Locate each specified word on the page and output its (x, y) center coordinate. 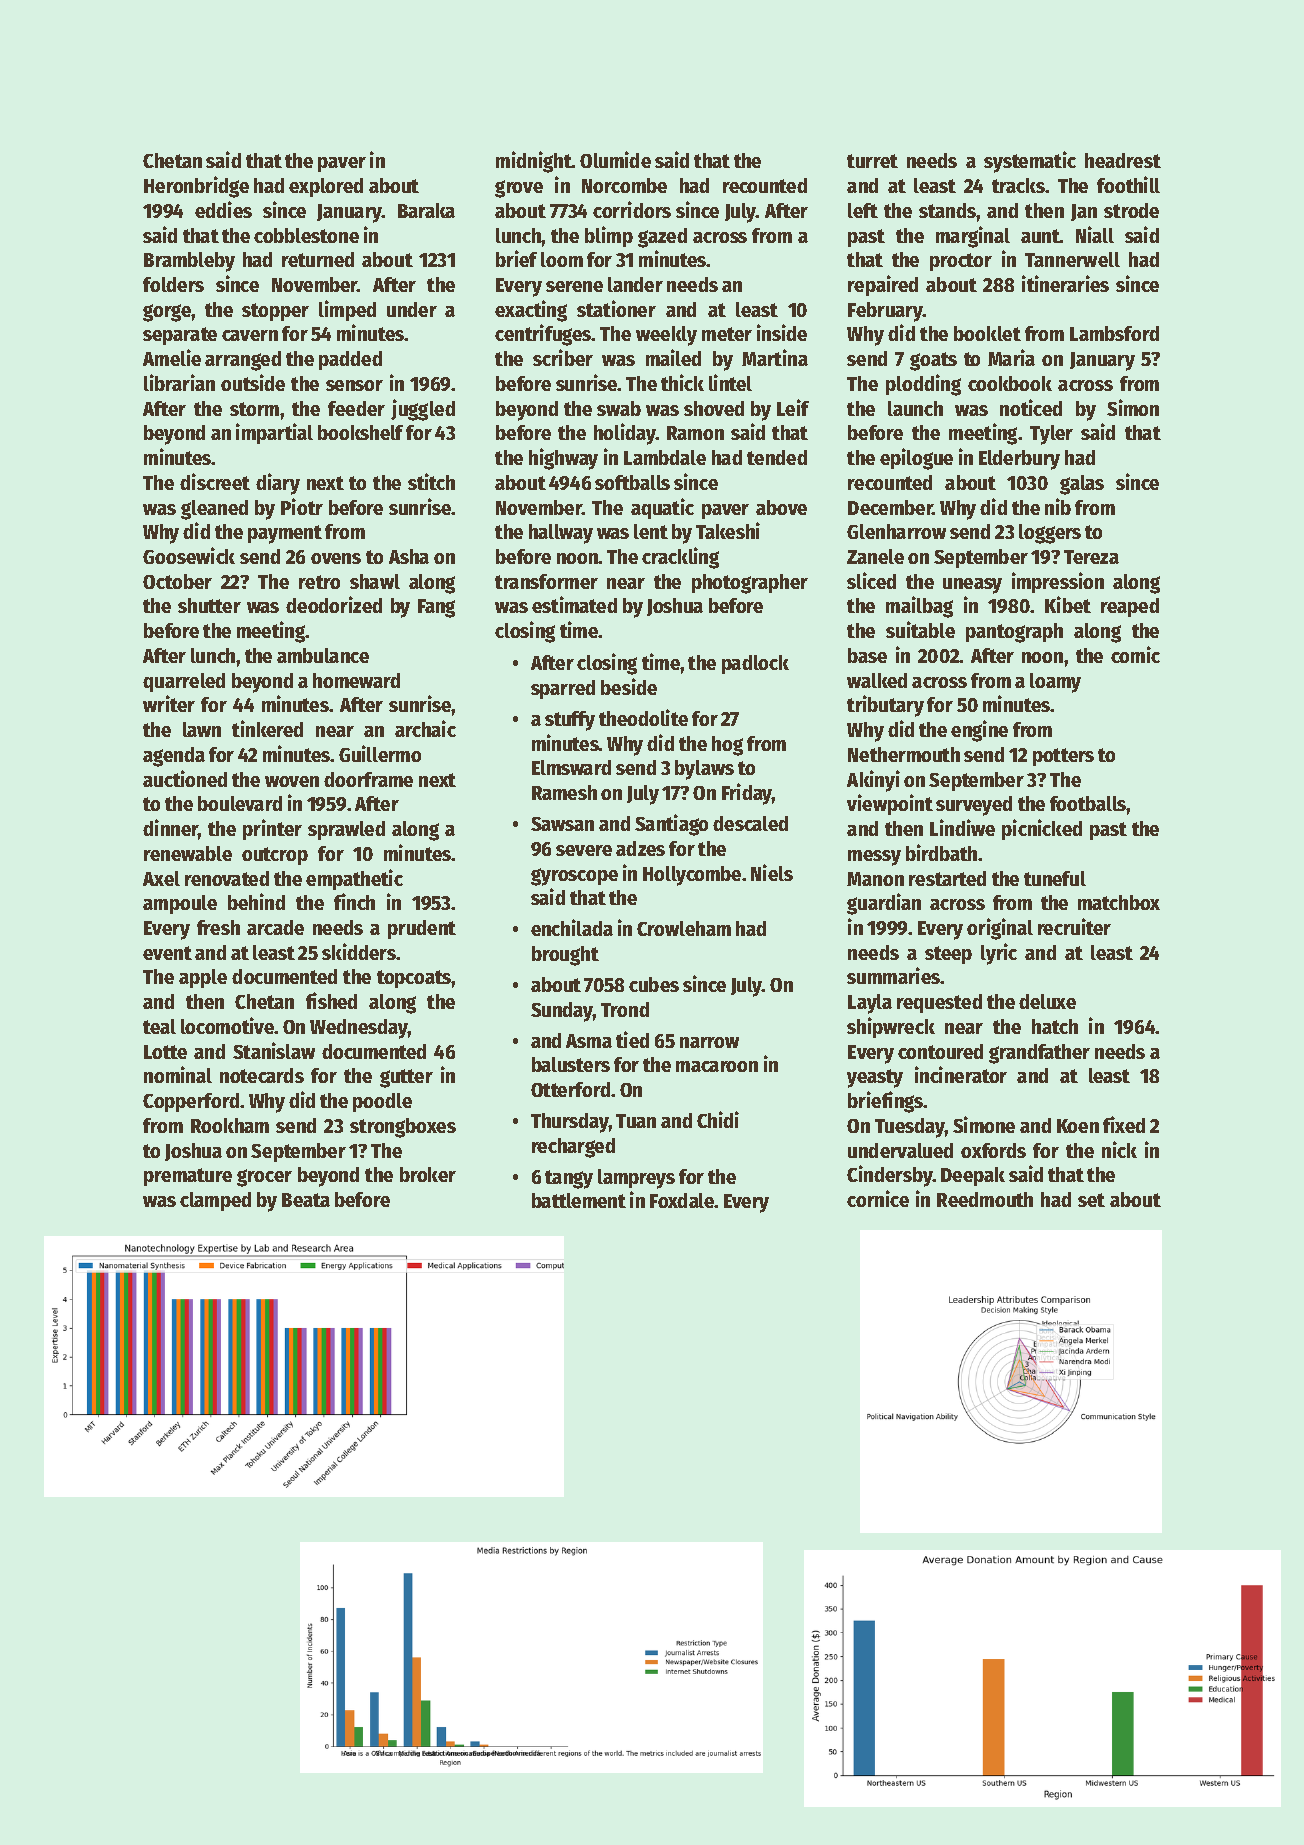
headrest (1123, 160)
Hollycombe (692, 876)
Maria (1011, 357)
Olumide (615, 159)
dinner (171, 829)
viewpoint (890, 804)
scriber (563, 357)
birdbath (941, 852)
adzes (640, 848)
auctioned (185, 778)
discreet (215, 481)
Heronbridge (196, 187)
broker (428, 1174)
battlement (579, 1200)
